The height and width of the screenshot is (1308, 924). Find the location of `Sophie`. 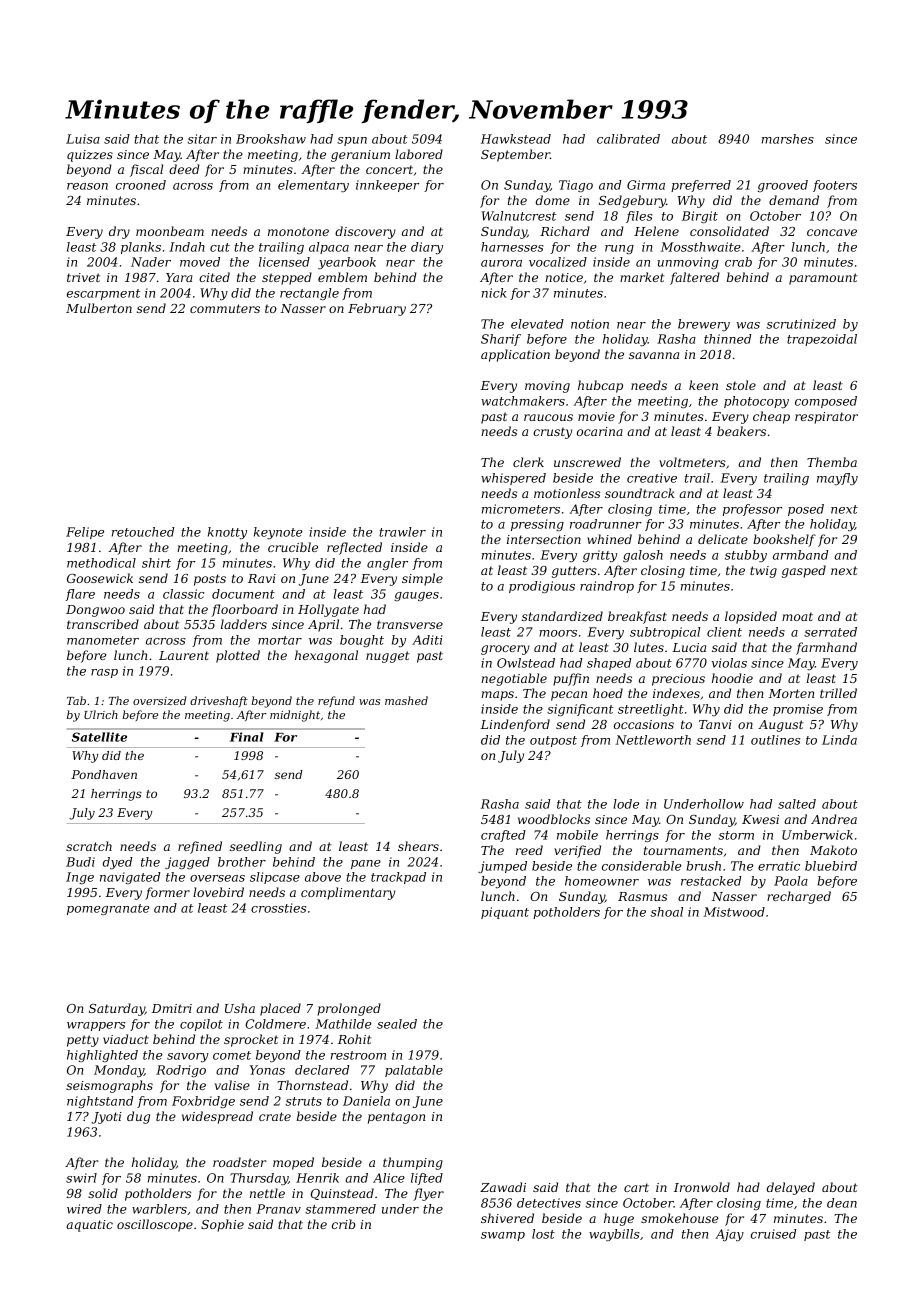

Sophie is located at coordinates (222, 1225).
